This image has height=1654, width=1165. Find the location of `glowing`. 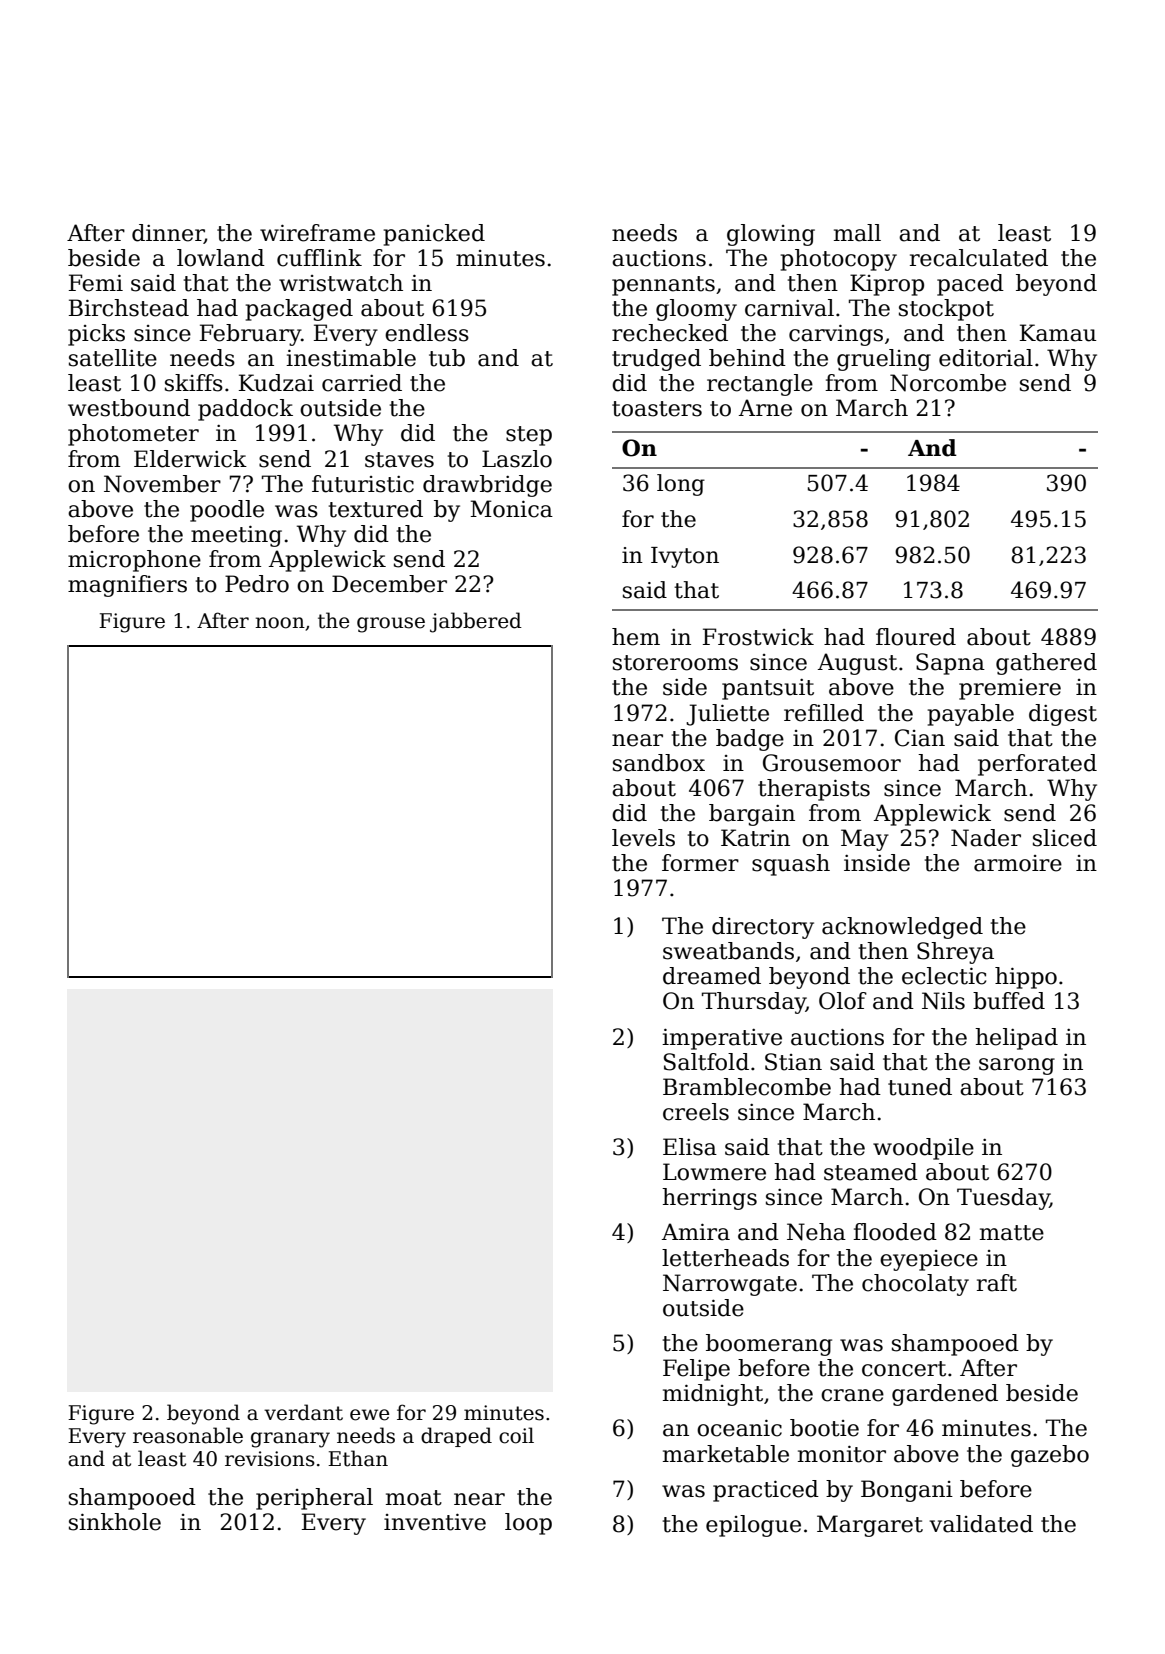

glowing is located at coordinates (771, 235).
